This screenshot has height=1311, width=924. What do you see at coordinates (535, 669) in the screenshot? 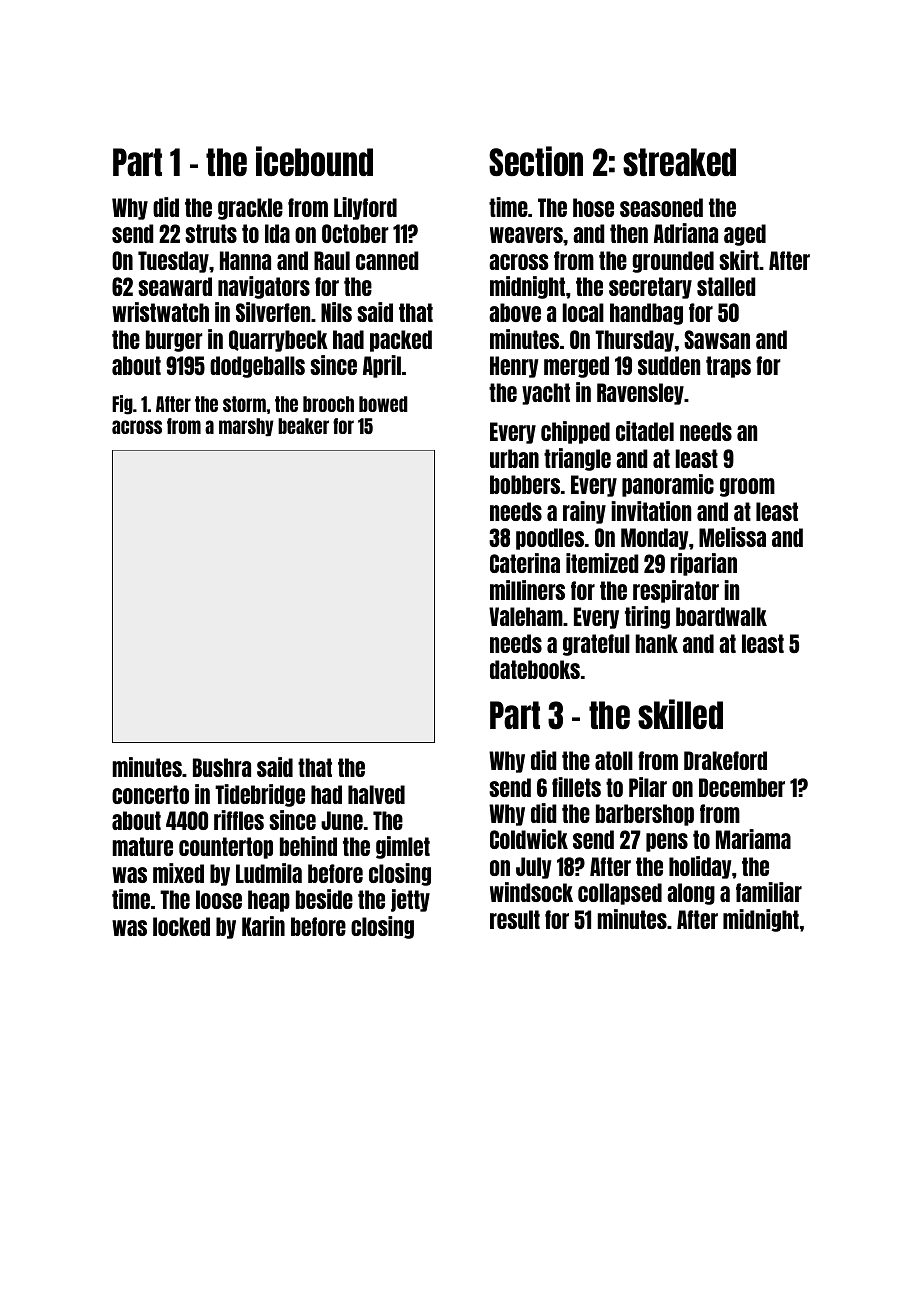
I see `datebooks` at bounding box center [535, 669].
